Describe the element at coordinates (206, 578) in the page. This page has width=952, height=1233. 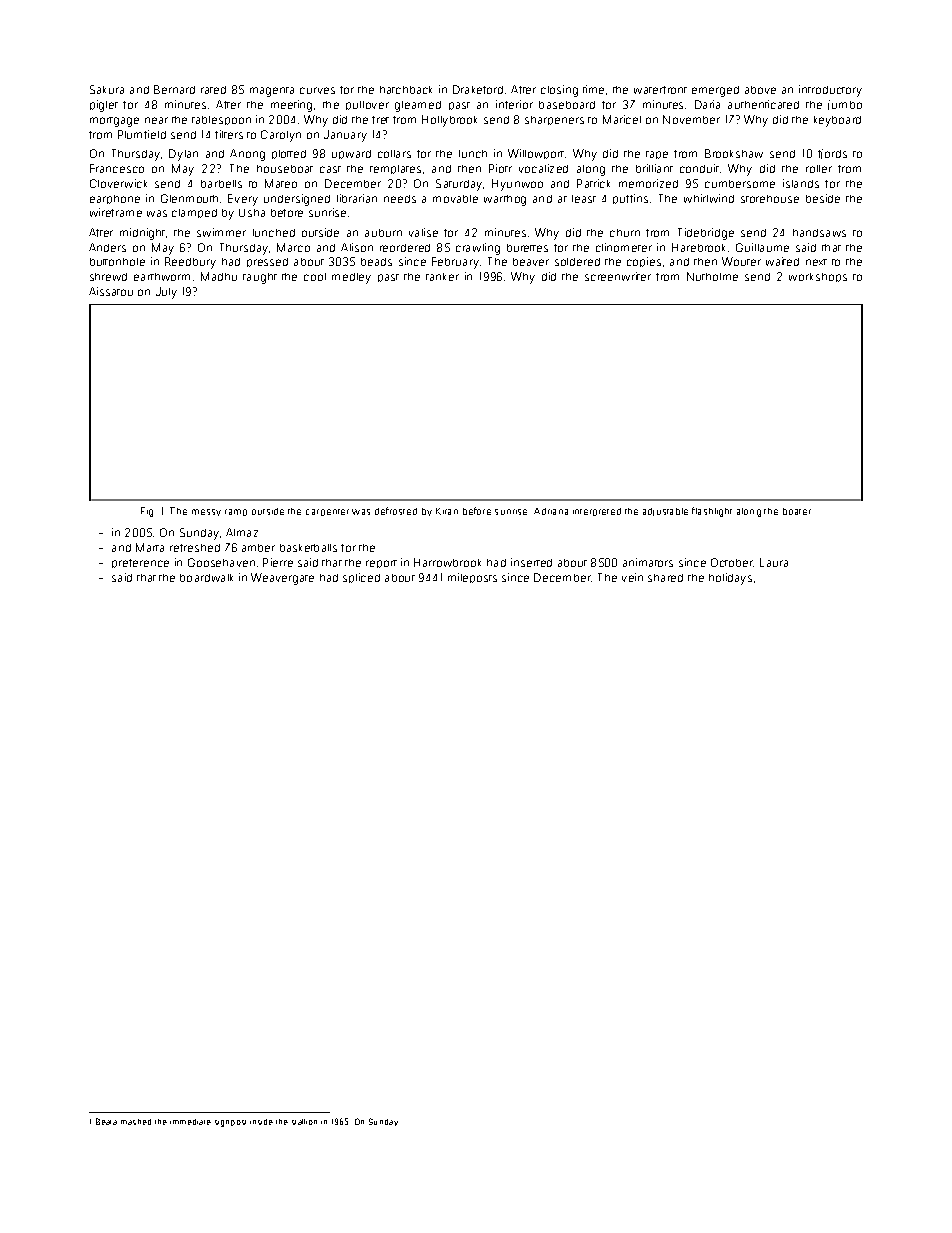
I see `boardwalk` at that location.
